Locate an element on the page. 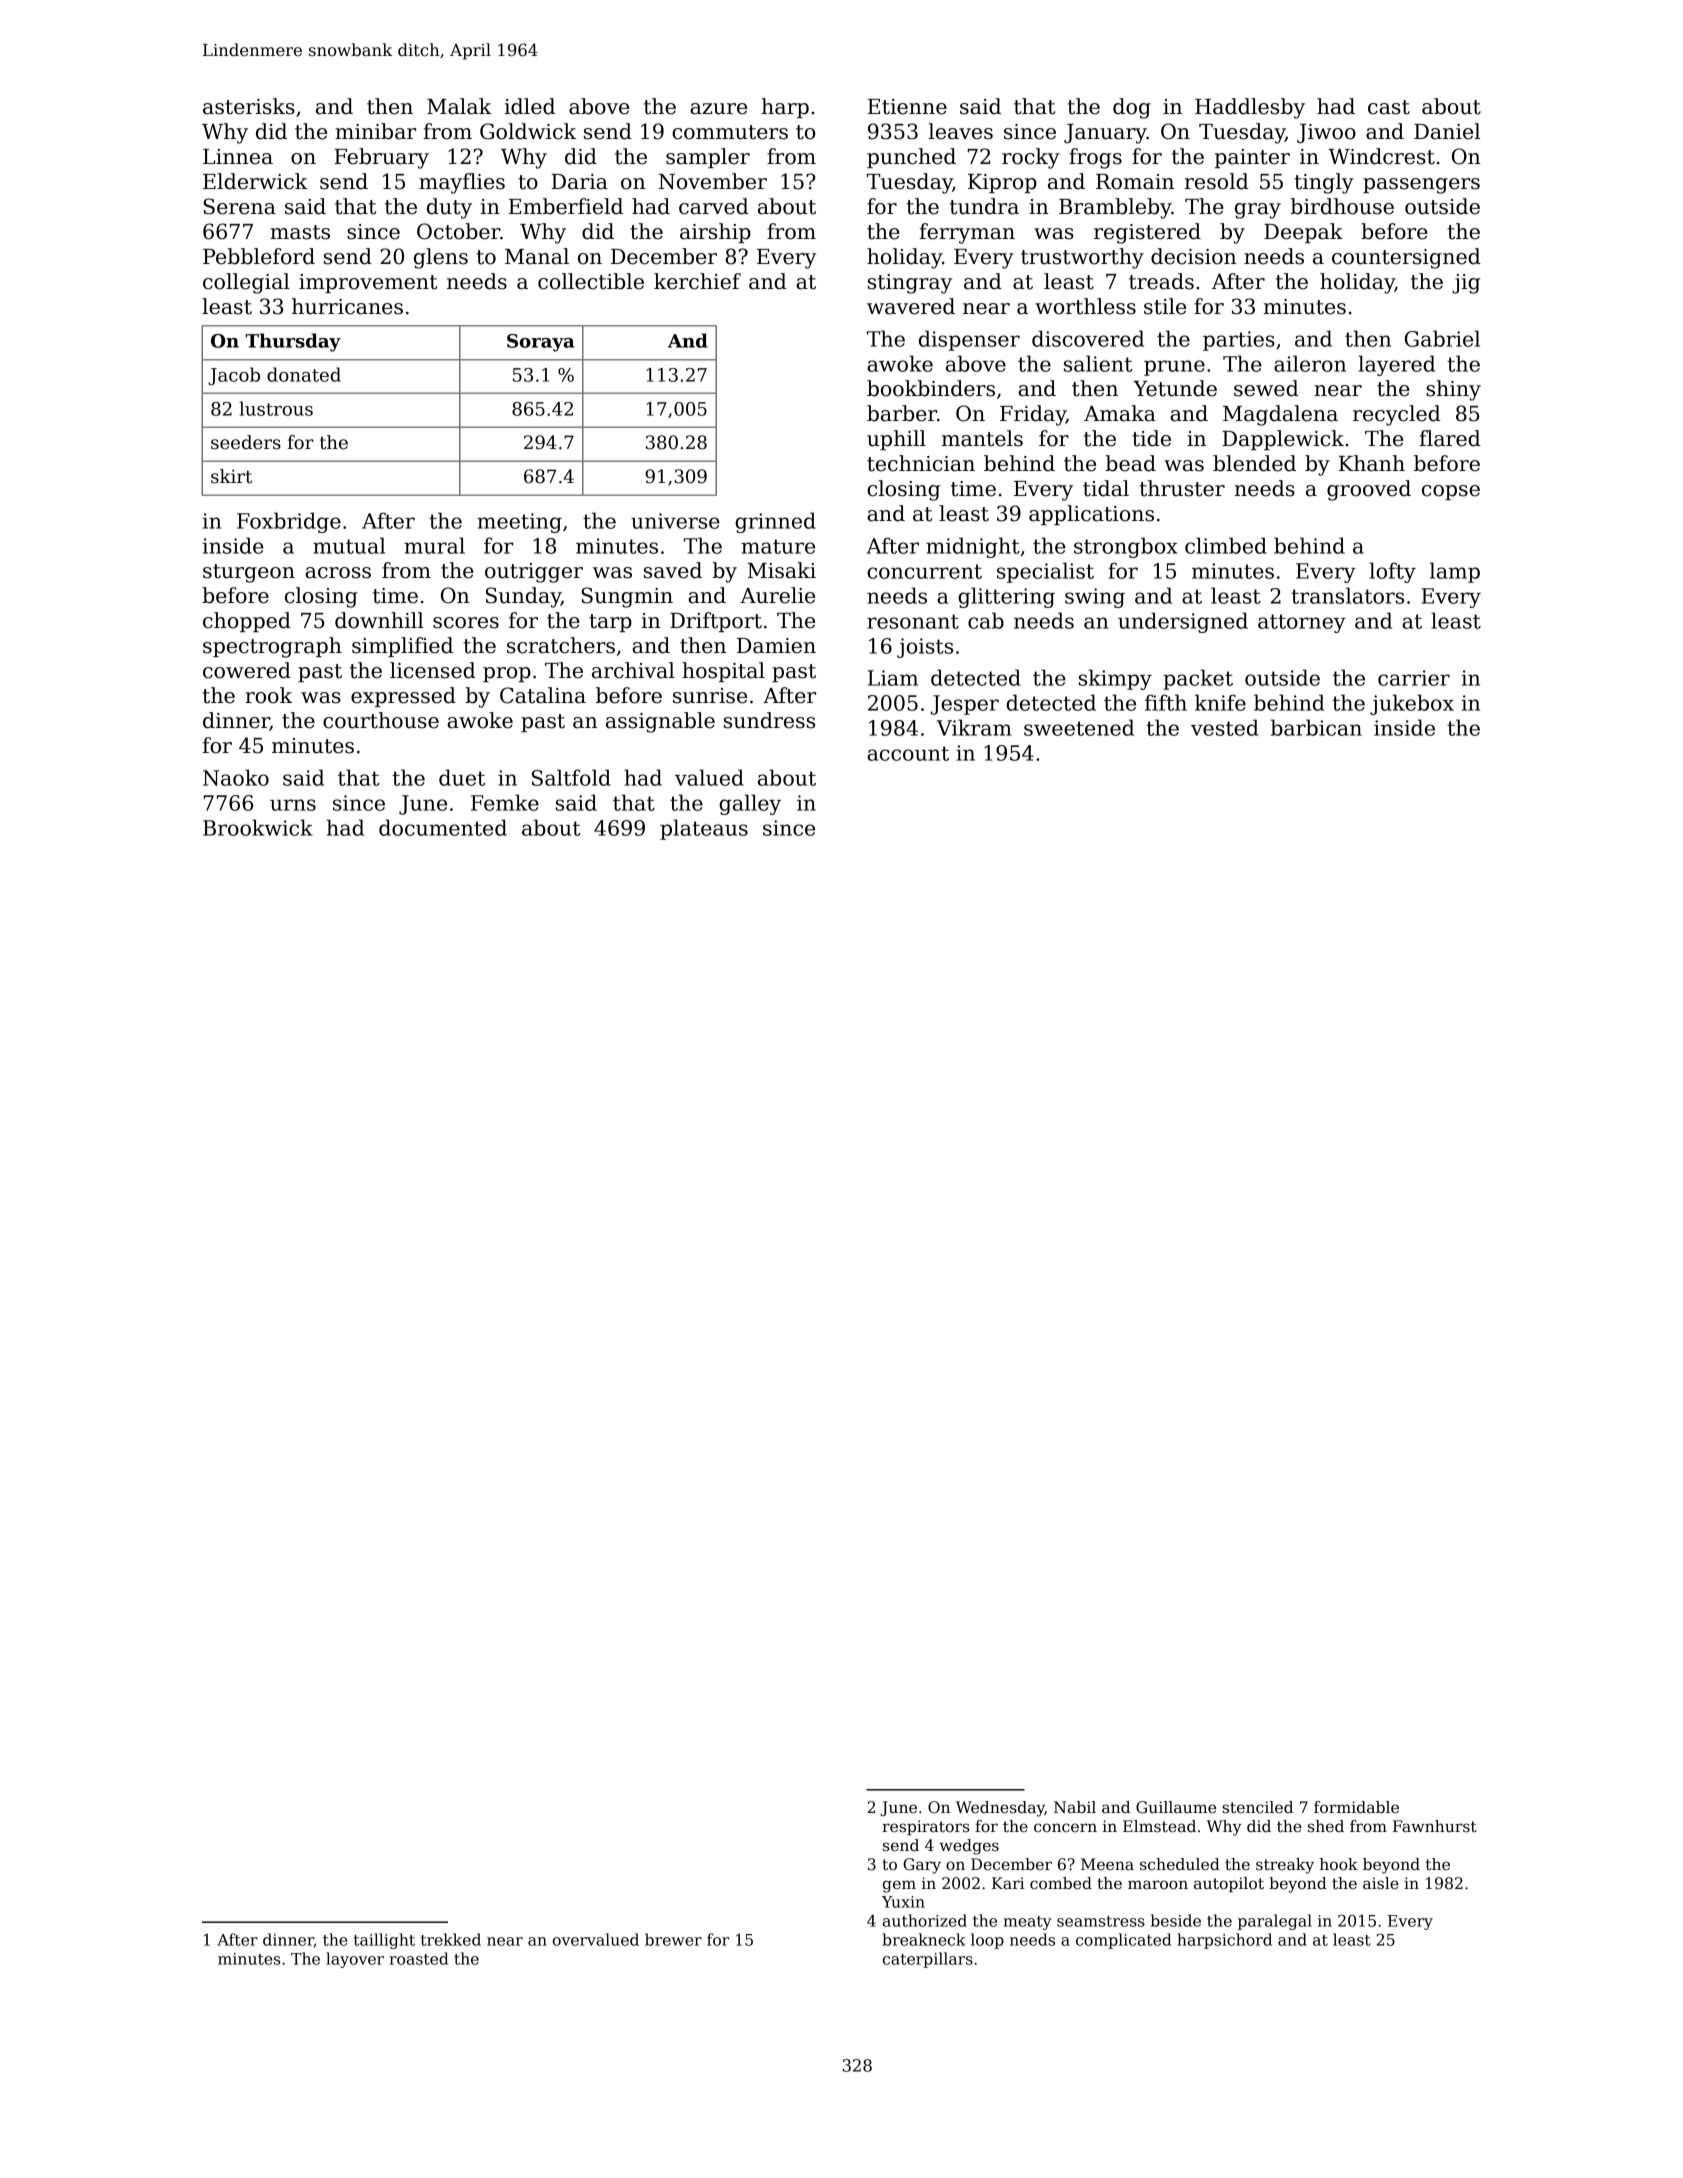 This document has width=1683, height=2178. Haddlesby is located at coordinates (1250, 108).
